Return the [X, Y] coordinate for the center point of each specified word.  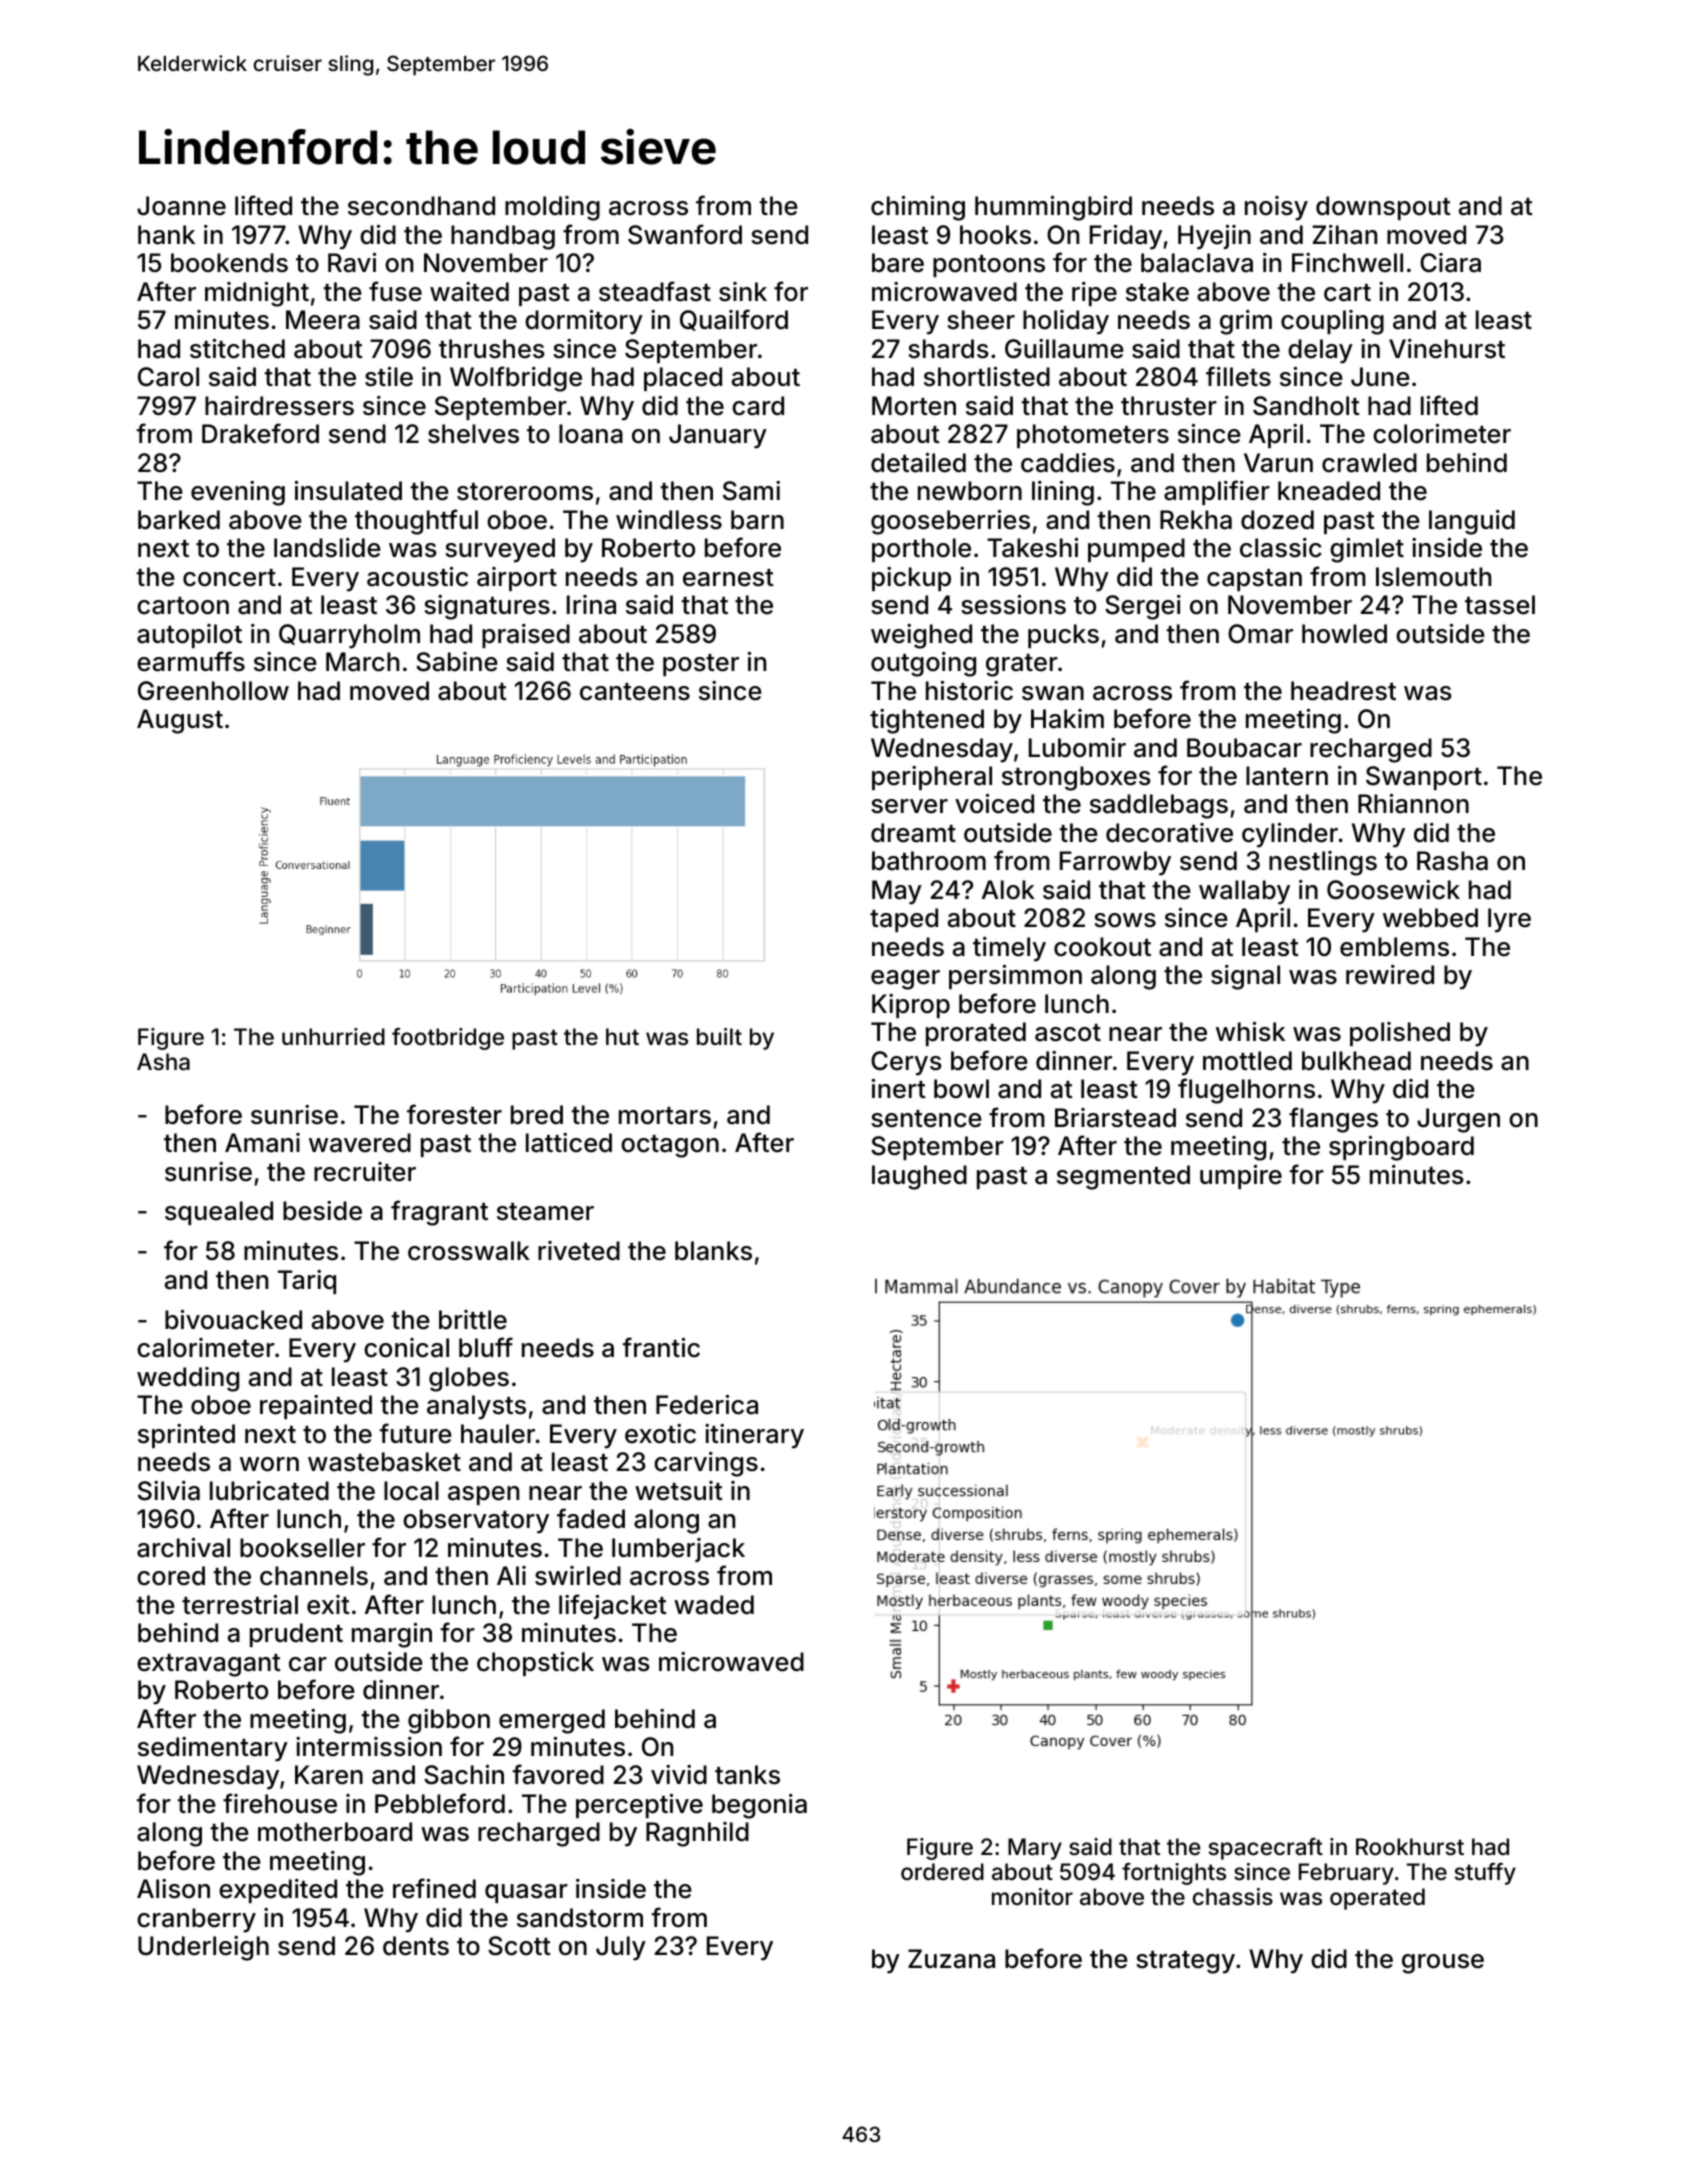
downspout [1383, 208]
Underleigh [203, 1948]
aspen [483, 1495]
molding [552, 208]
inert [899, 1089]
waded [714, 1605]
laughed [919, 1177]
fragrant [439, 1213]
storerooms [525, 492]
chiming [918, 208]
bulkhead [1356, 1061]
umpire [1241, 1177]
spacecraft [1266, 1849]
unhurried [333, 1037]
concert [229, 578]
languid [1472, 522]
